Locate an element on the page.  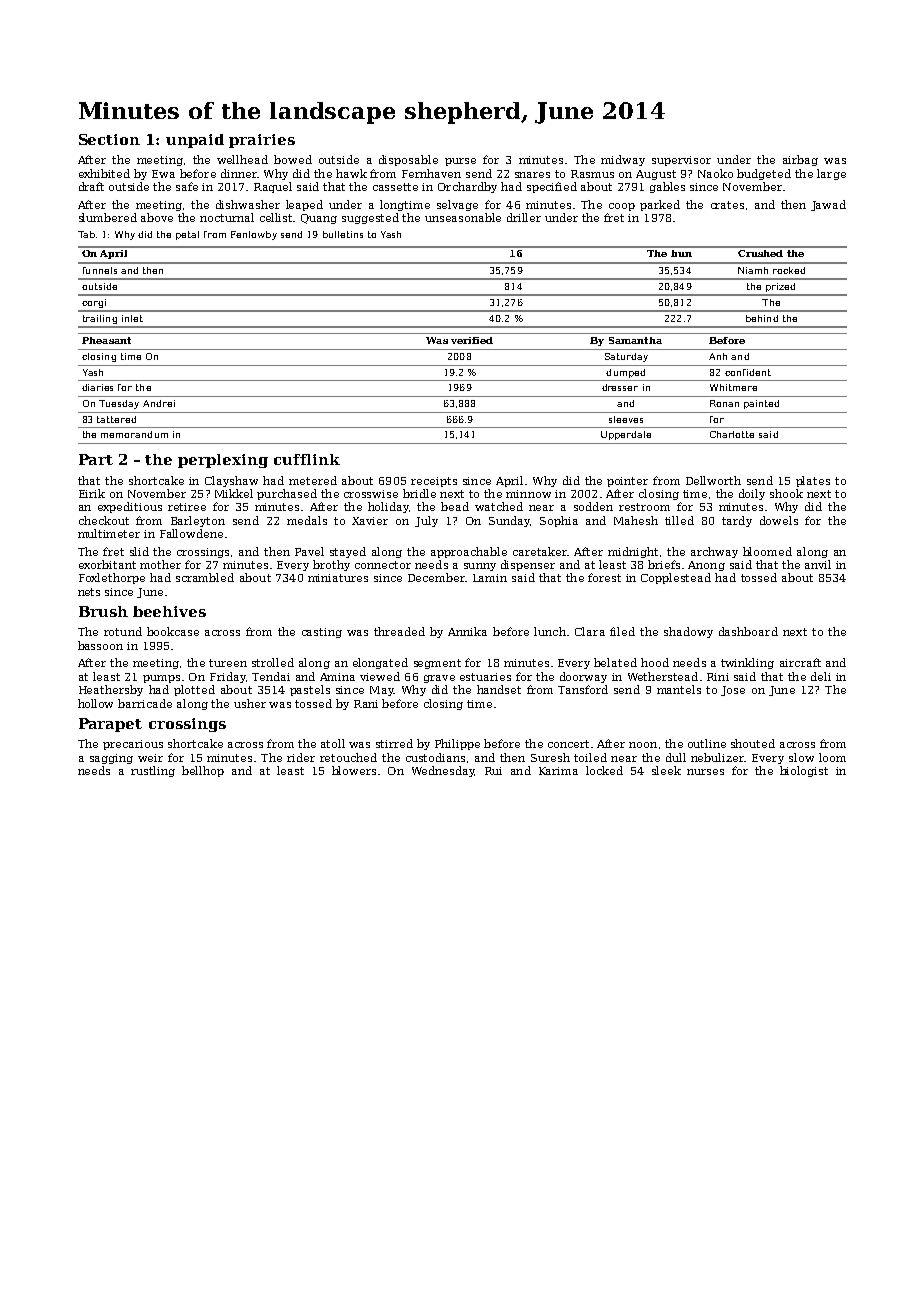
Philippe is located at coordinates (457, 744).
